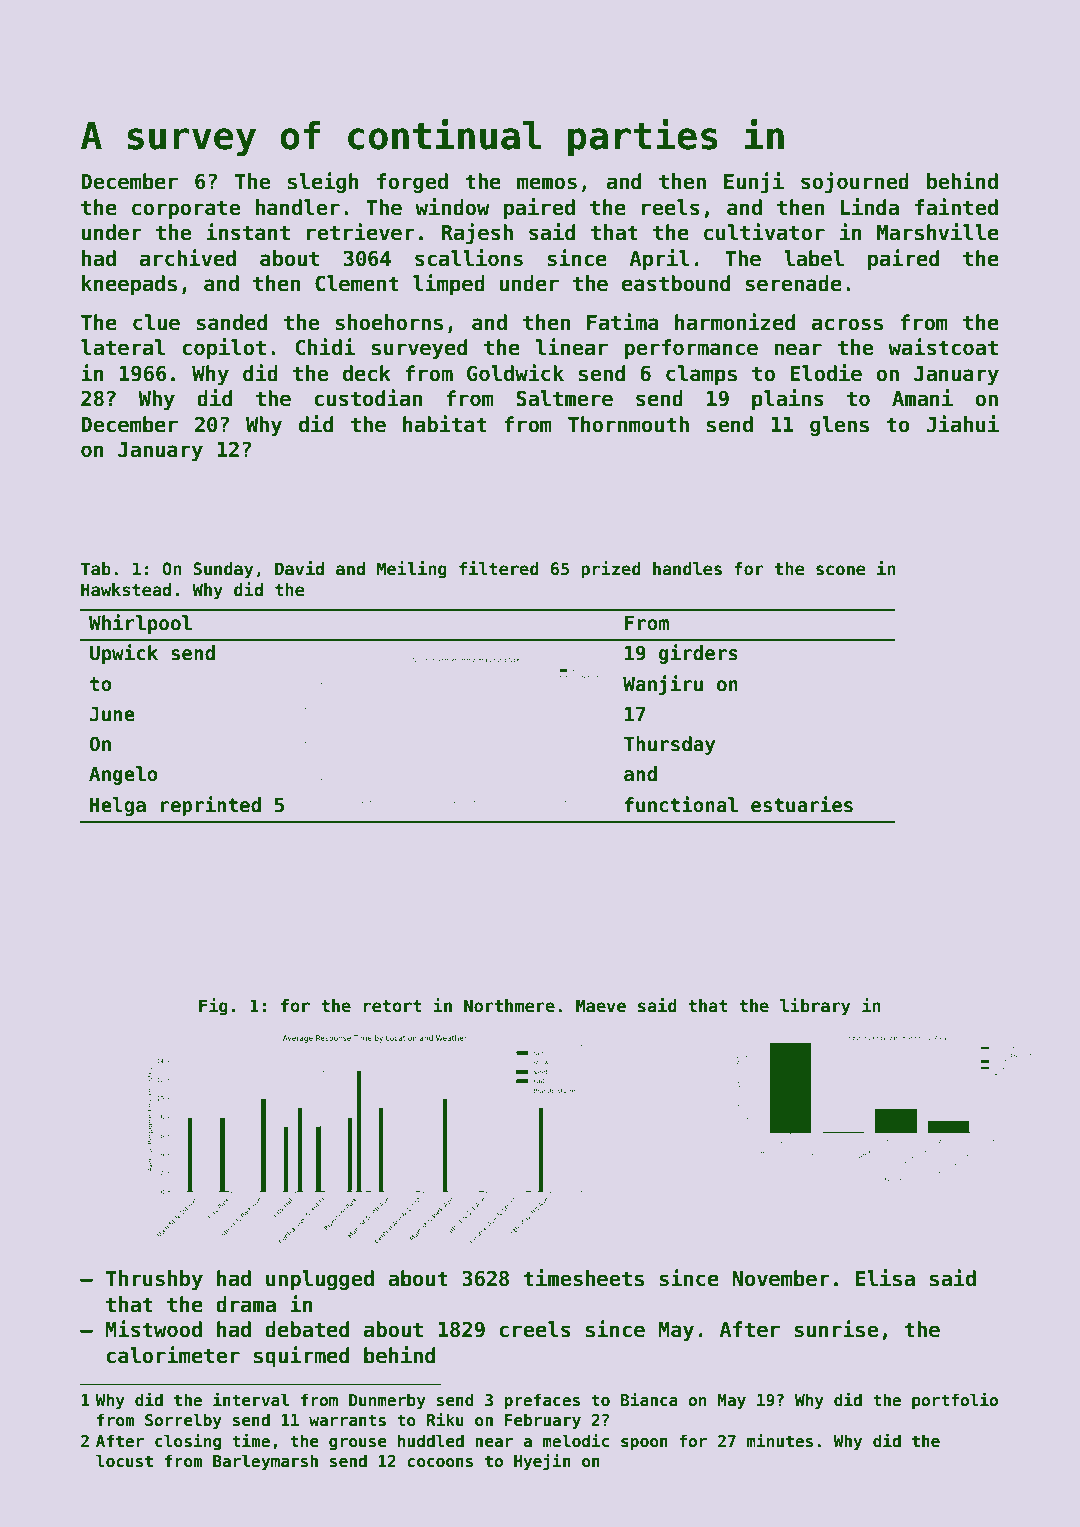 This document has width=1080, height=1527. What do you see at coordinates (188, 1442) in the document?
I see `closing` at bounding box center [188, 1442].
